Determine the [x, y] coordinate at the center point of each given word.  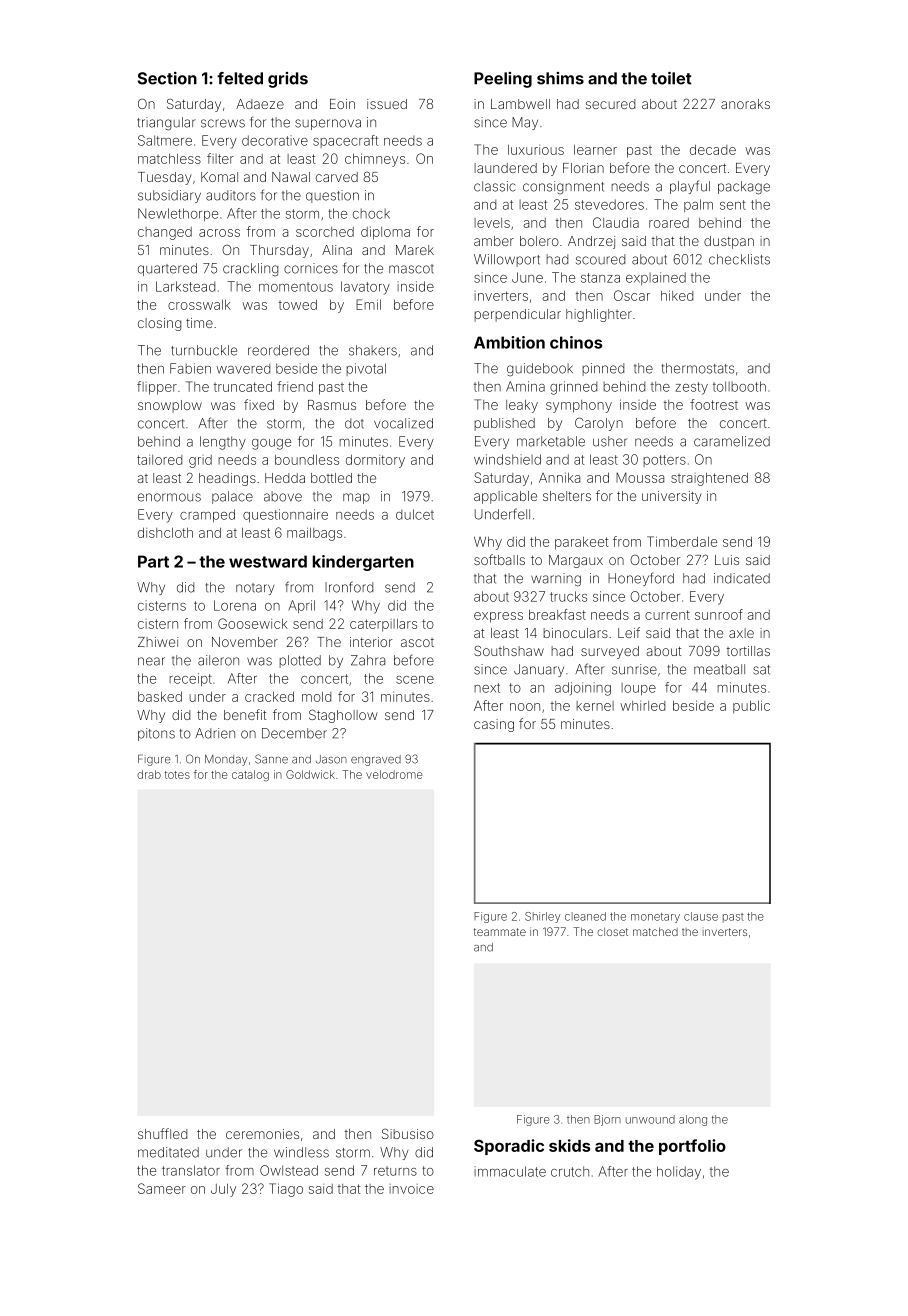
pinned [603, 369]
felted [240, 78]
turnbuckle [204, 350]
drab [149, 774]
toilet [671, 78]
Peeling [503, 80]
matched [655, 931]
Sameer [162, 1188]
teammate [500, 932]
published [505, 424]
